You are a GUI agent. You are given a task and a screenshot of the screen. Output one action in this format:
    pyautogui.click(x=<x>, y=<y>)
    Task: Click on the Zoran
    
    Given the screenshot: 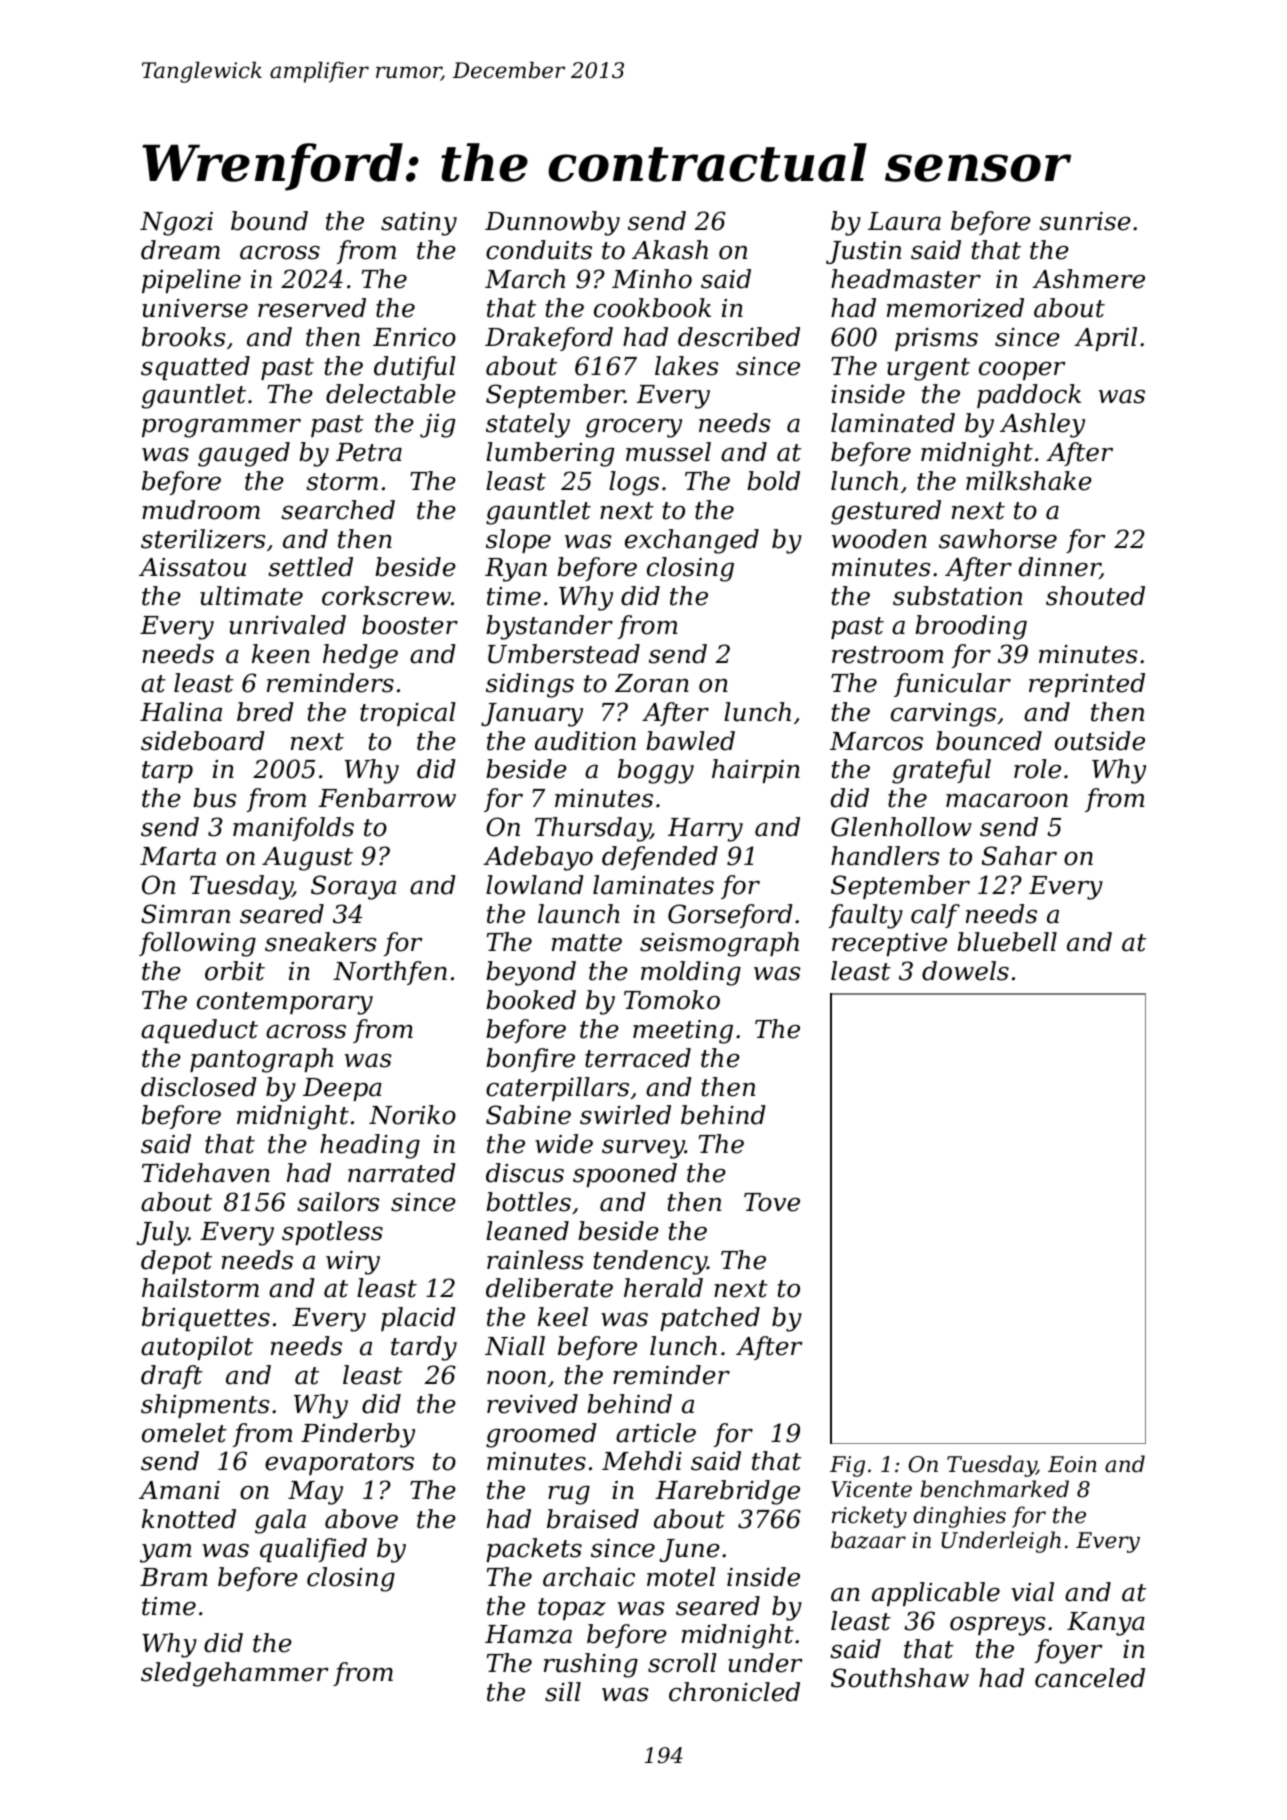 What is the action you would take?
    pyautogui.click(x=652, y=683)
